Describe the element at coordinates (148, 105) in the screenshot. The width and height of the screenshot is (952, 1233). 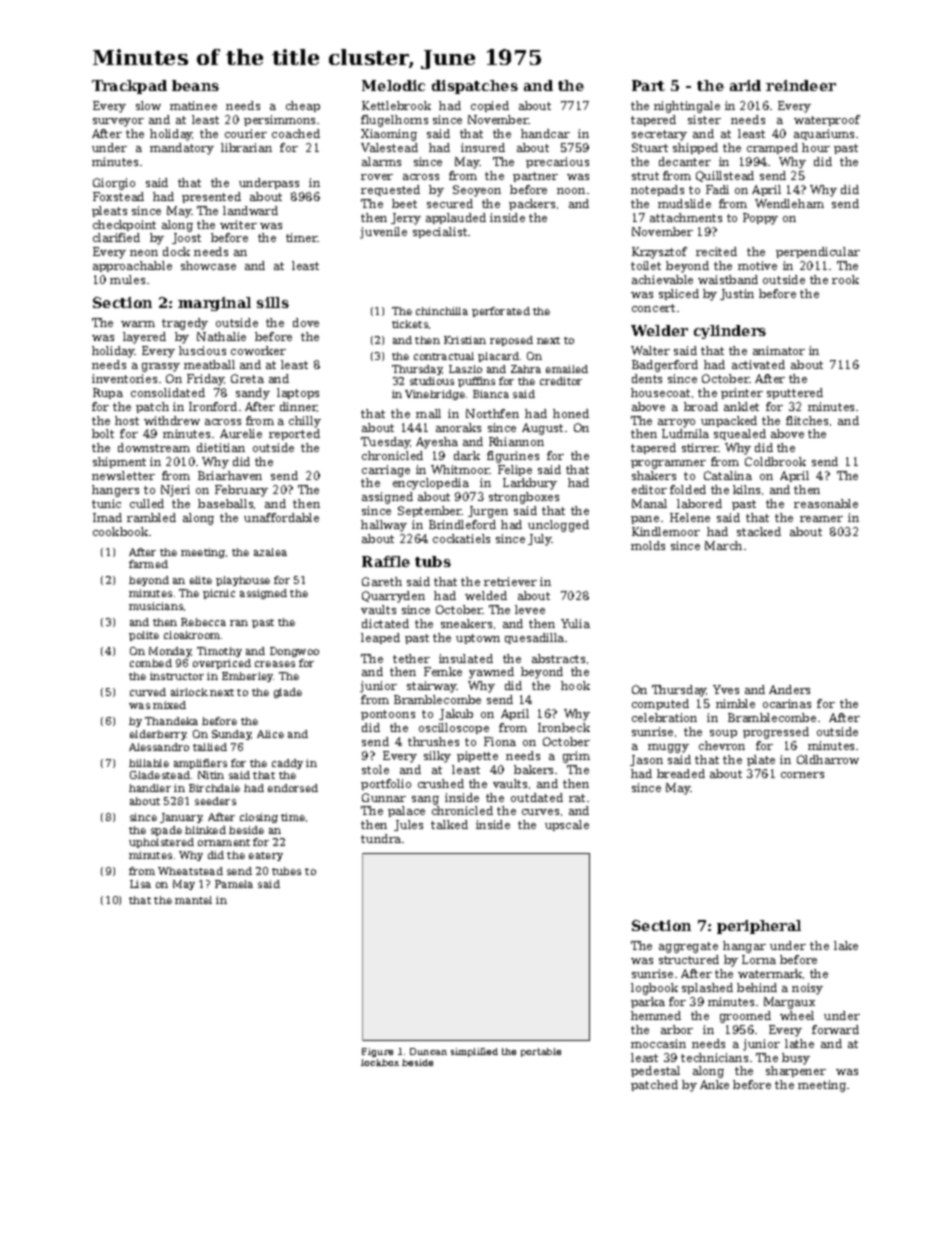
I see `slow` at that location.
